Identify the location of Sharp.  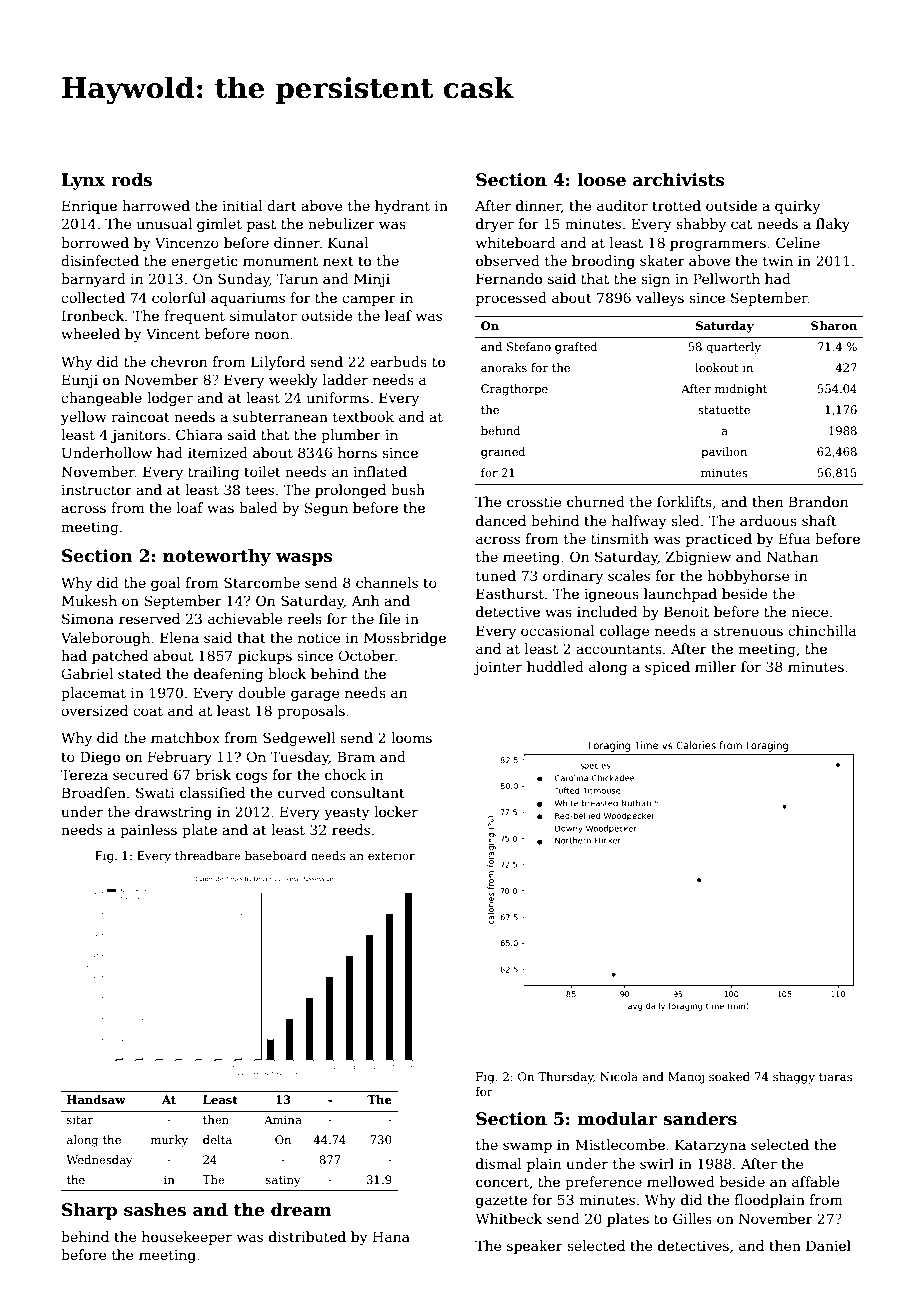
(89, 1211).
